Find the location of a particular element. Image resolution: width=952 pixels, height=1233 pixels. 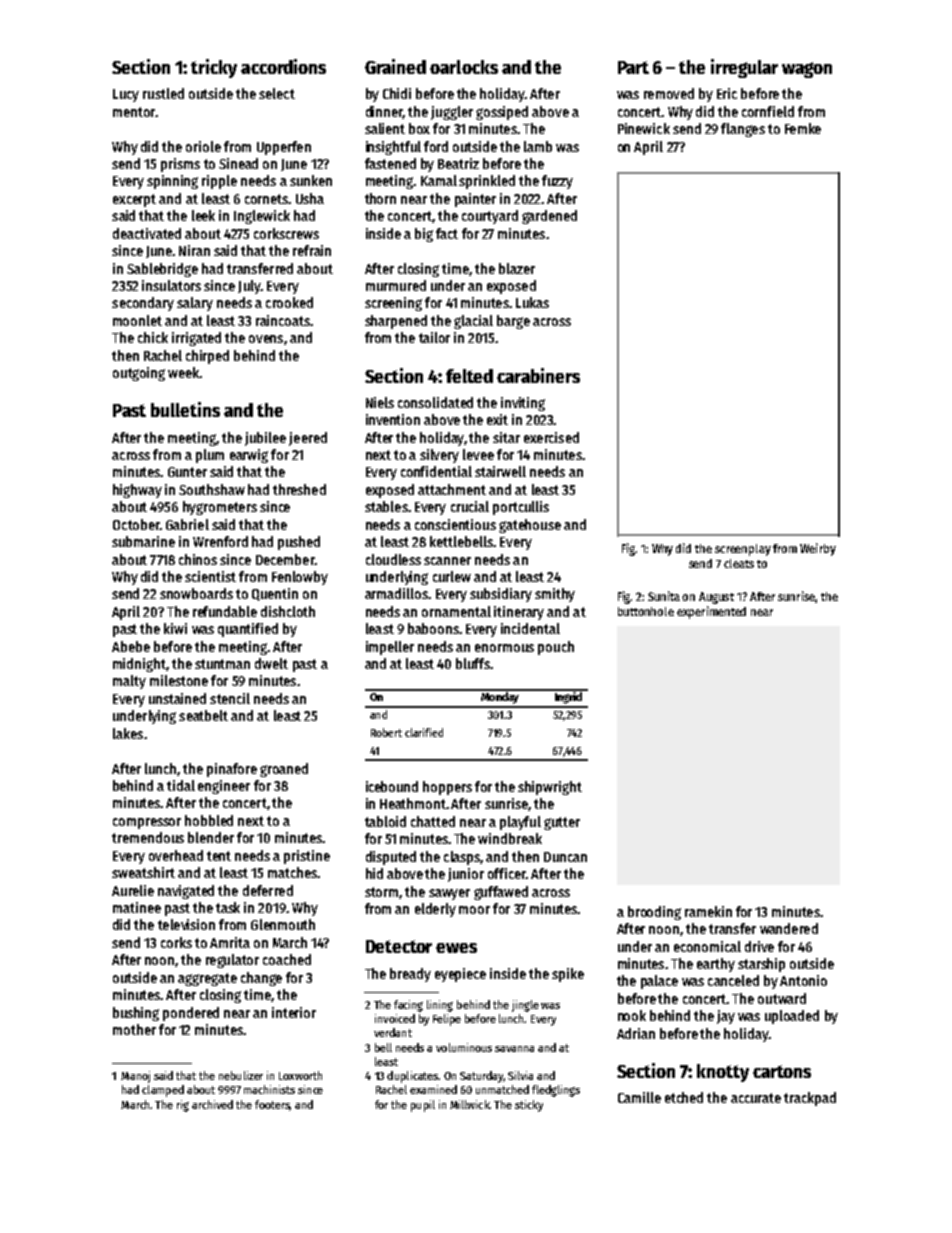

archived is located at coordinates (212, 1104).
